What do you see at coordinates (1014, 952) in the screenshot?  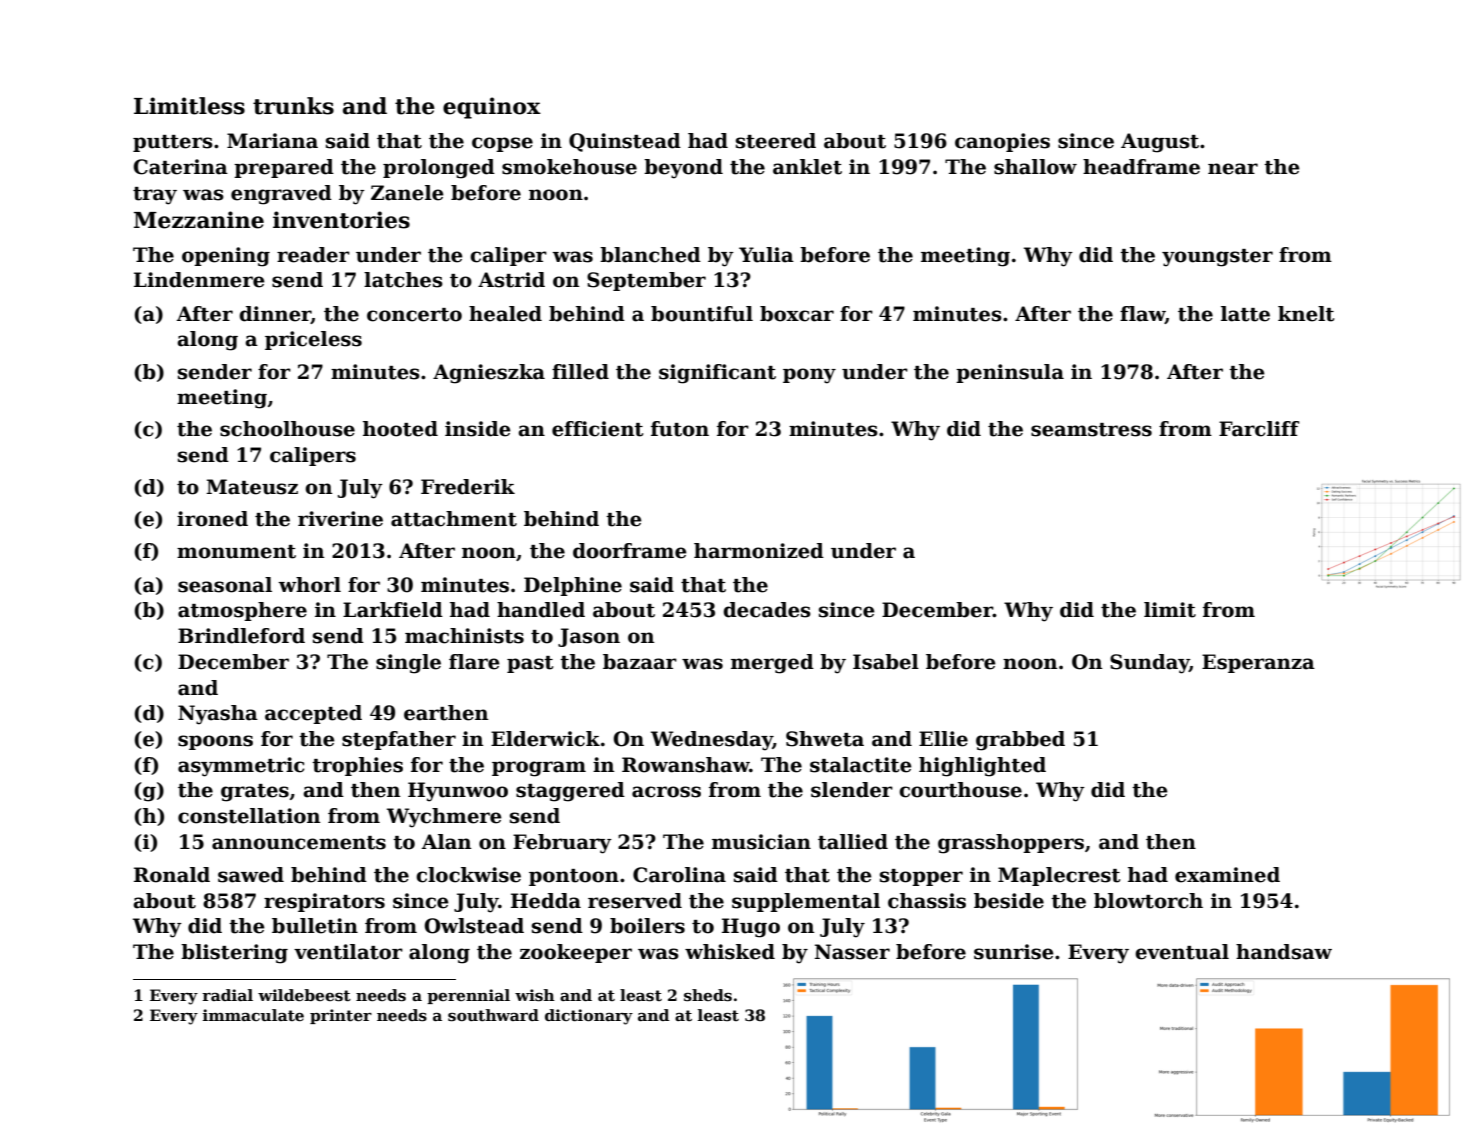 I see `sunrise` at bounding box center [1014, 952].
